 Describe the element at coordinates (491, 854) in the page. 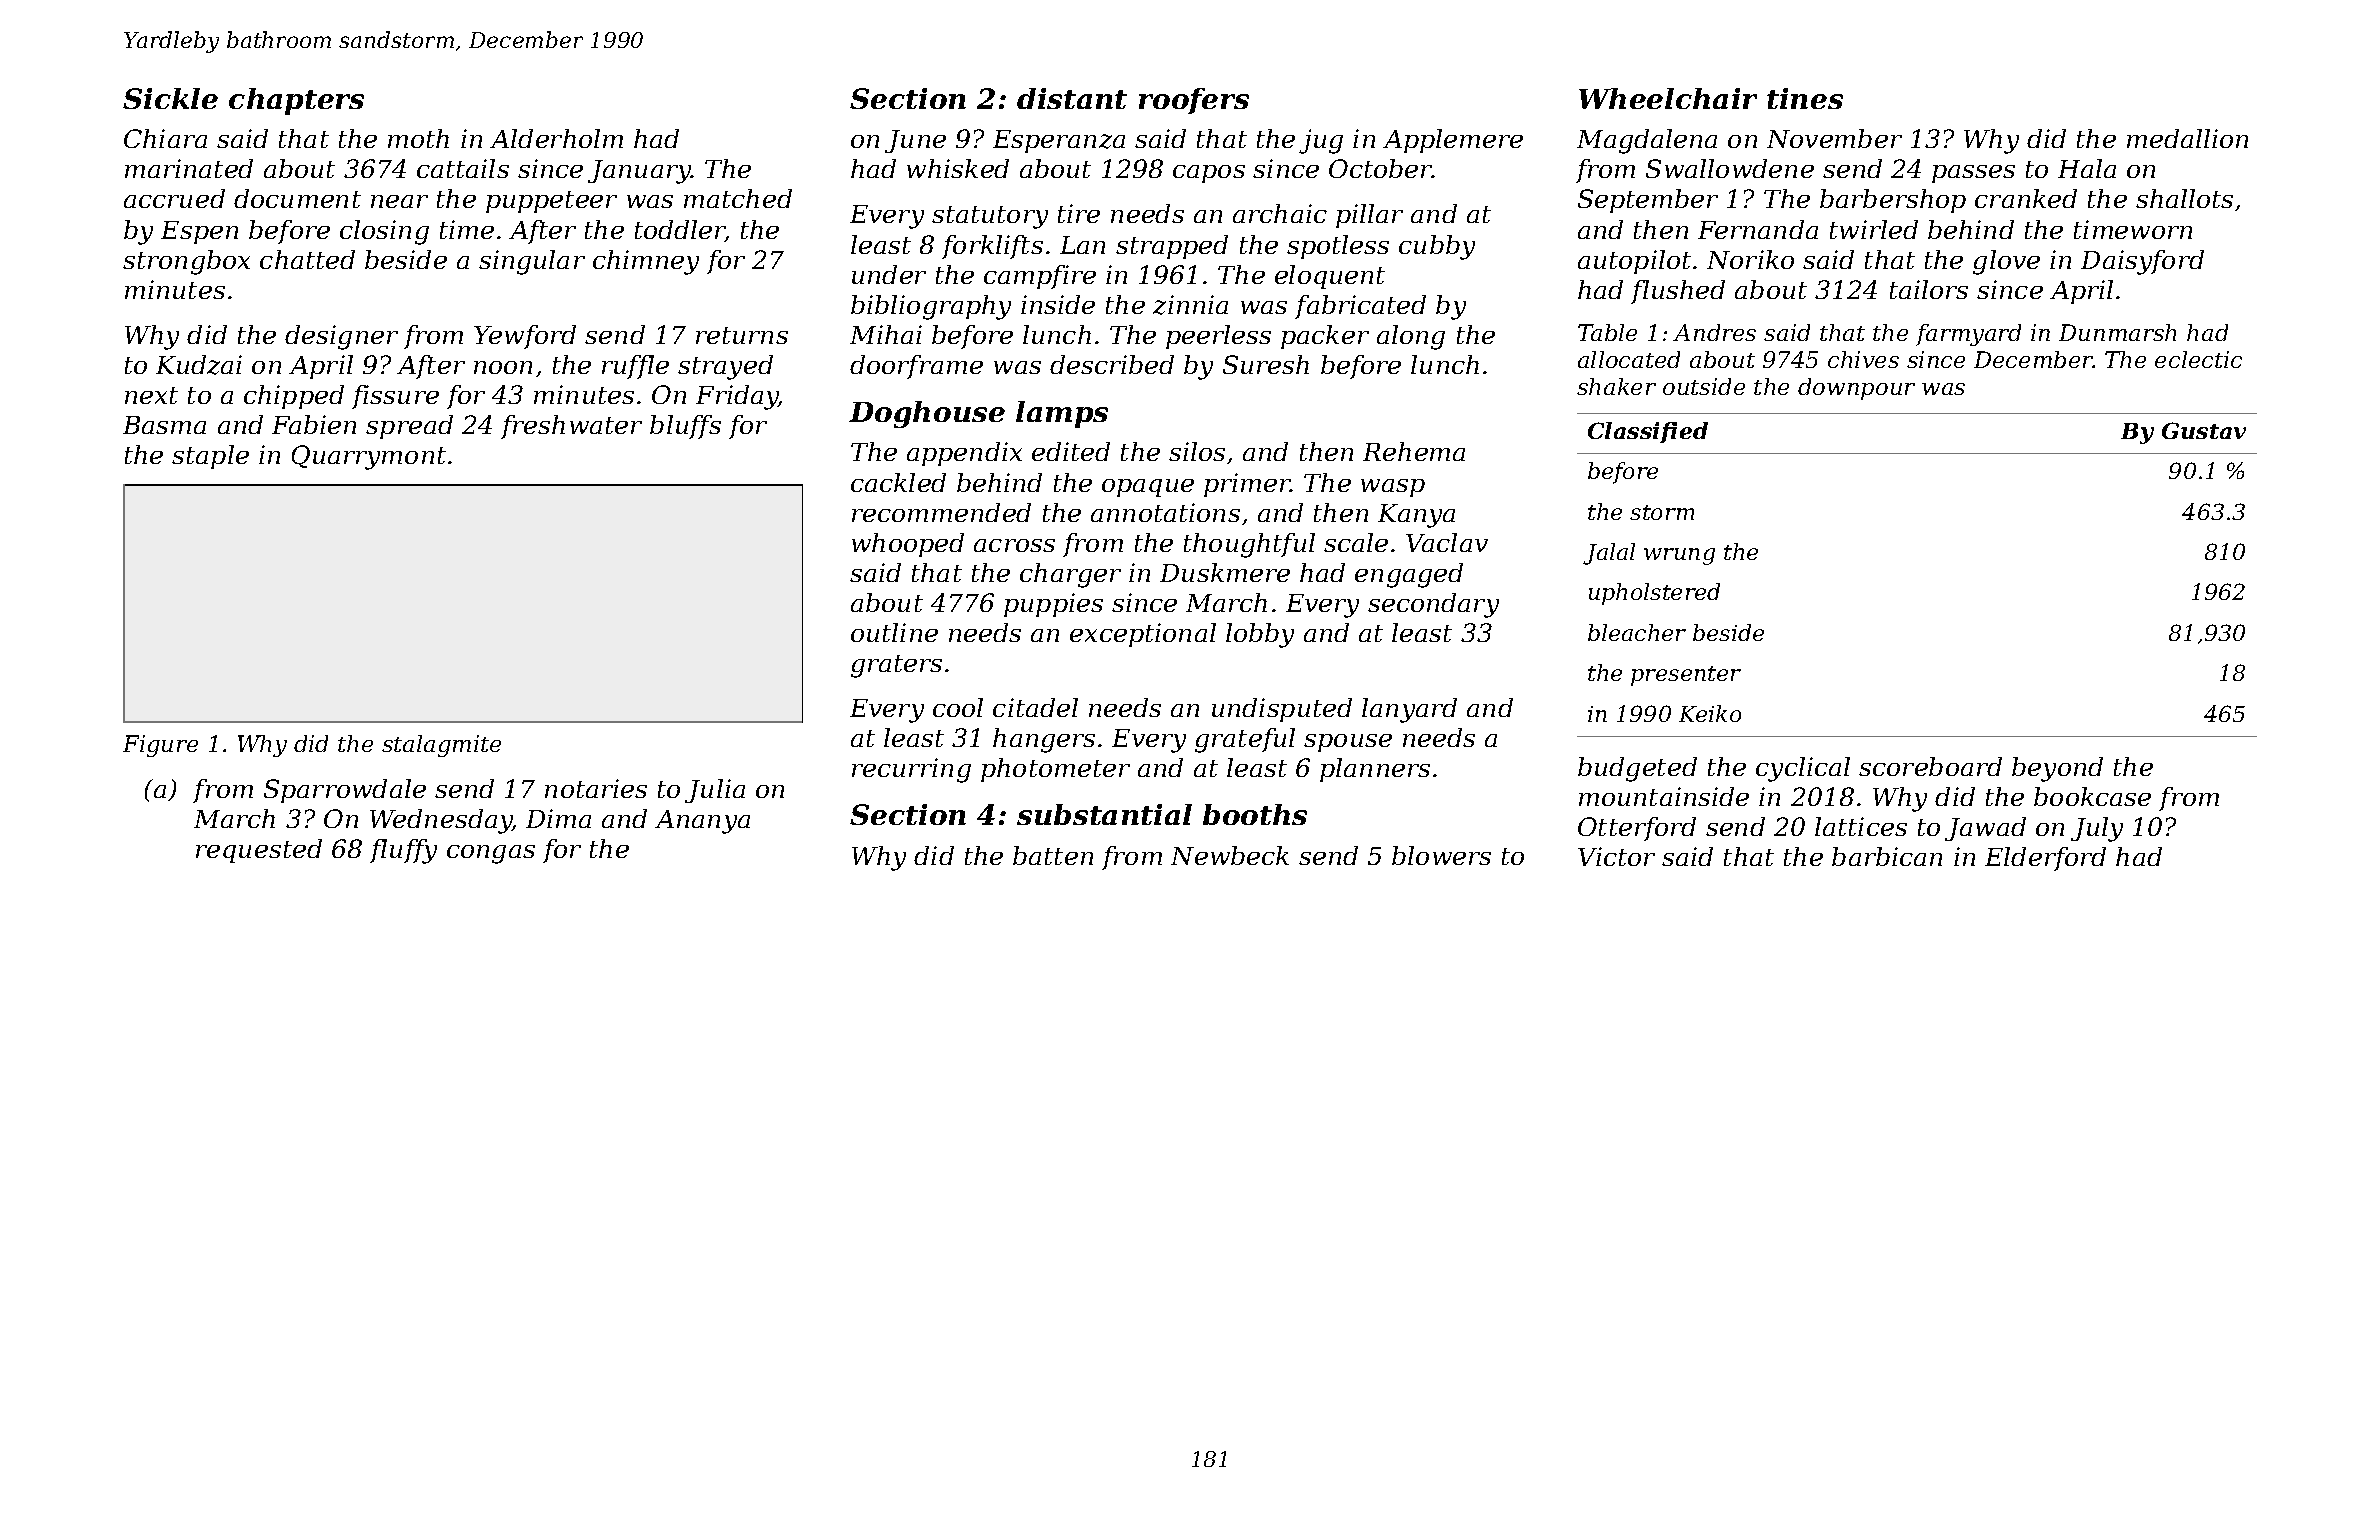

I see `congas` at that location.
